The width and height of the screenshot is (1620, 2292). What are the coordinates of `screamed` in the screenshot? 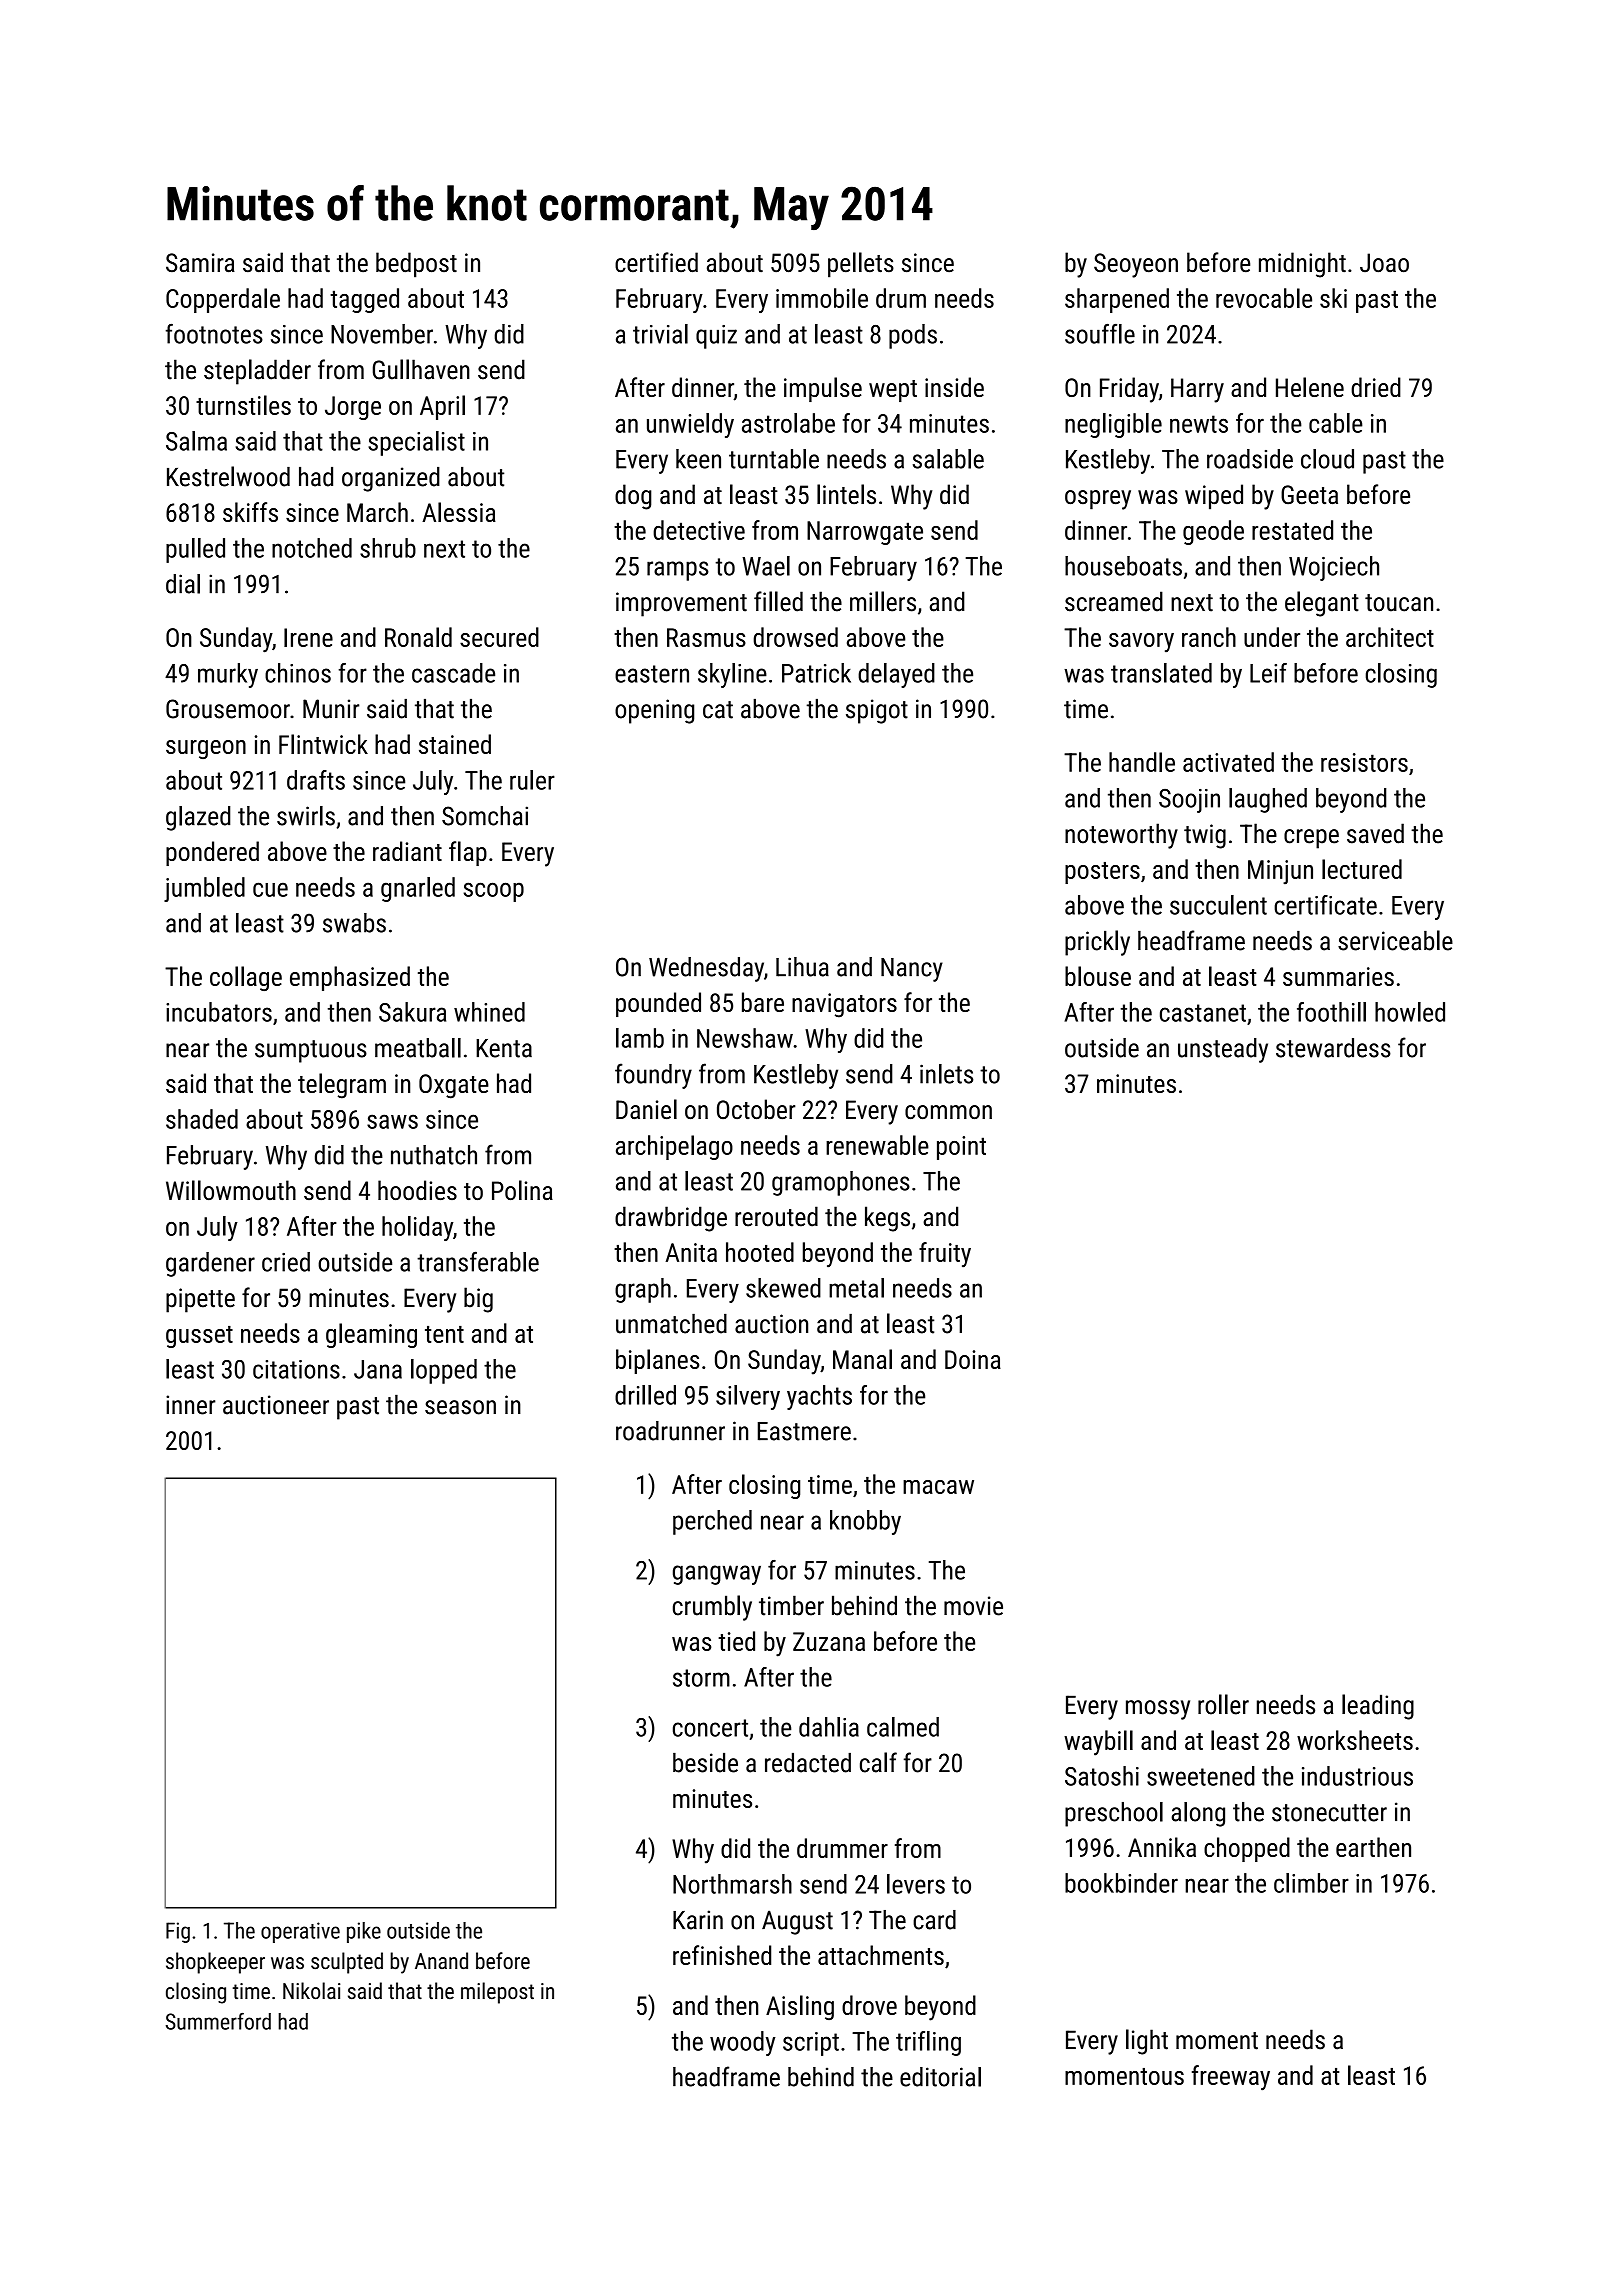 It's located at (1114, 601).
